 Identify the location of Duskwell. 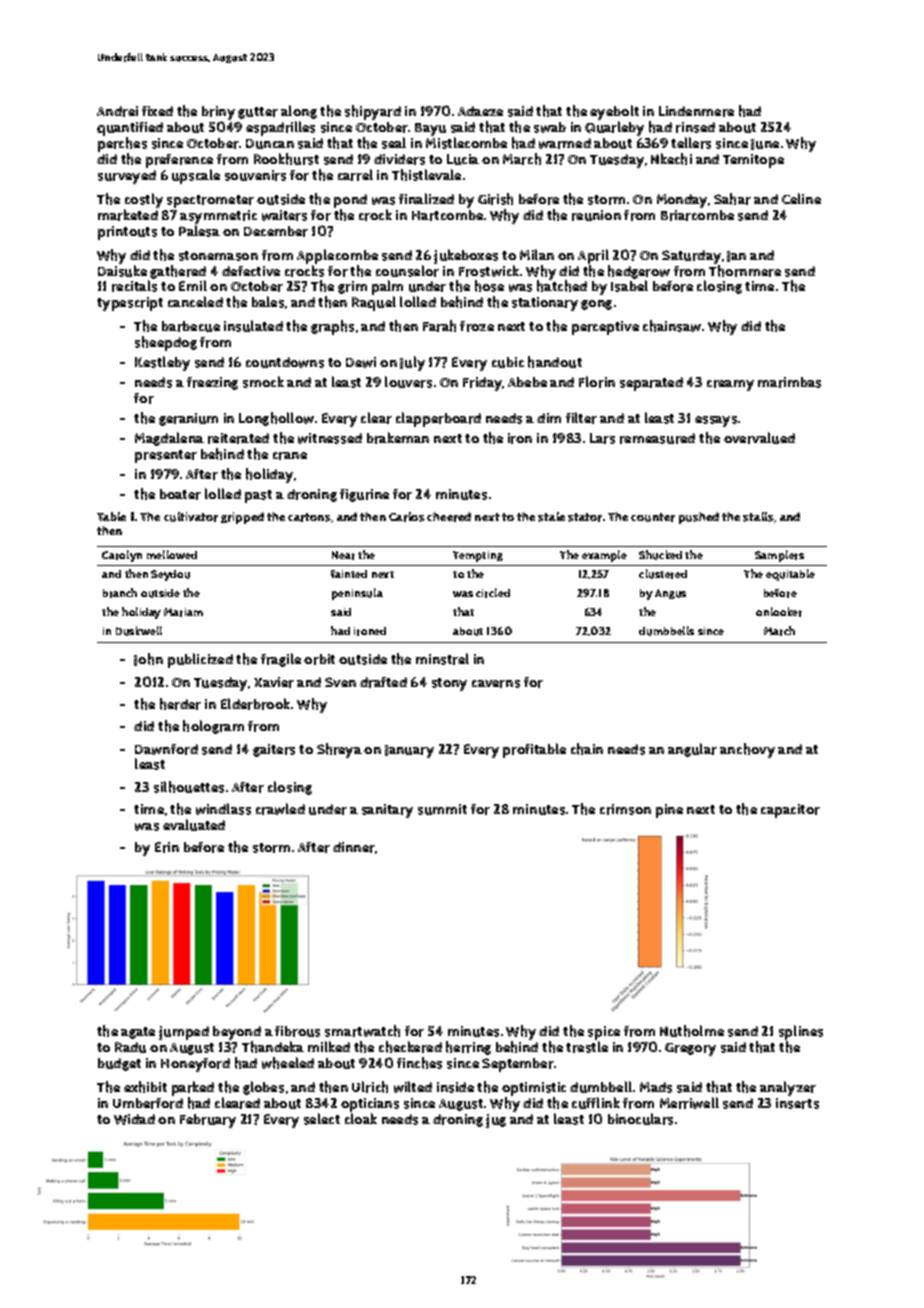
(139, 631).
